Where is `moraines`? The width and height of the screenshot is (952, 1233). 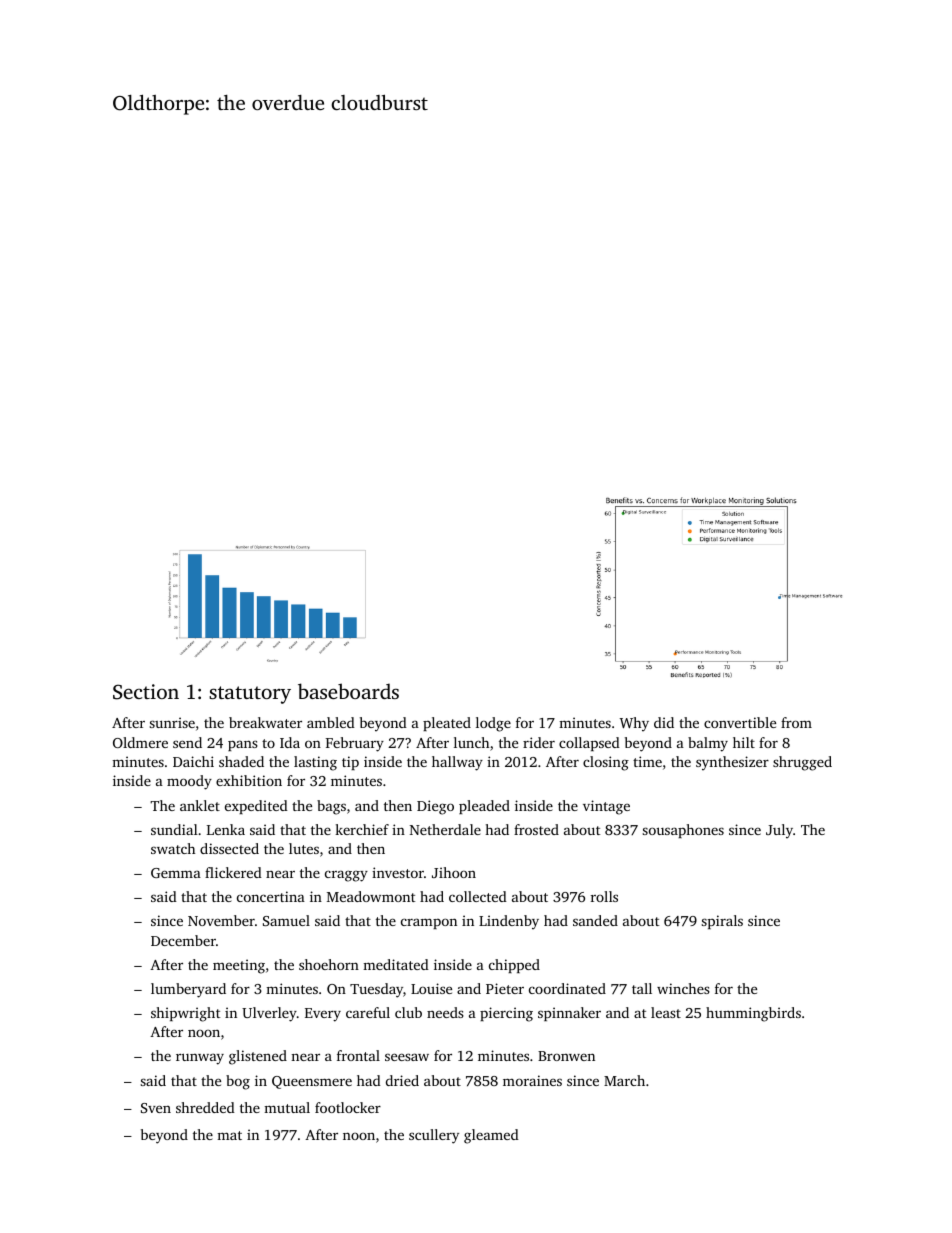
moraines is located at coordinates (532, 1080).
